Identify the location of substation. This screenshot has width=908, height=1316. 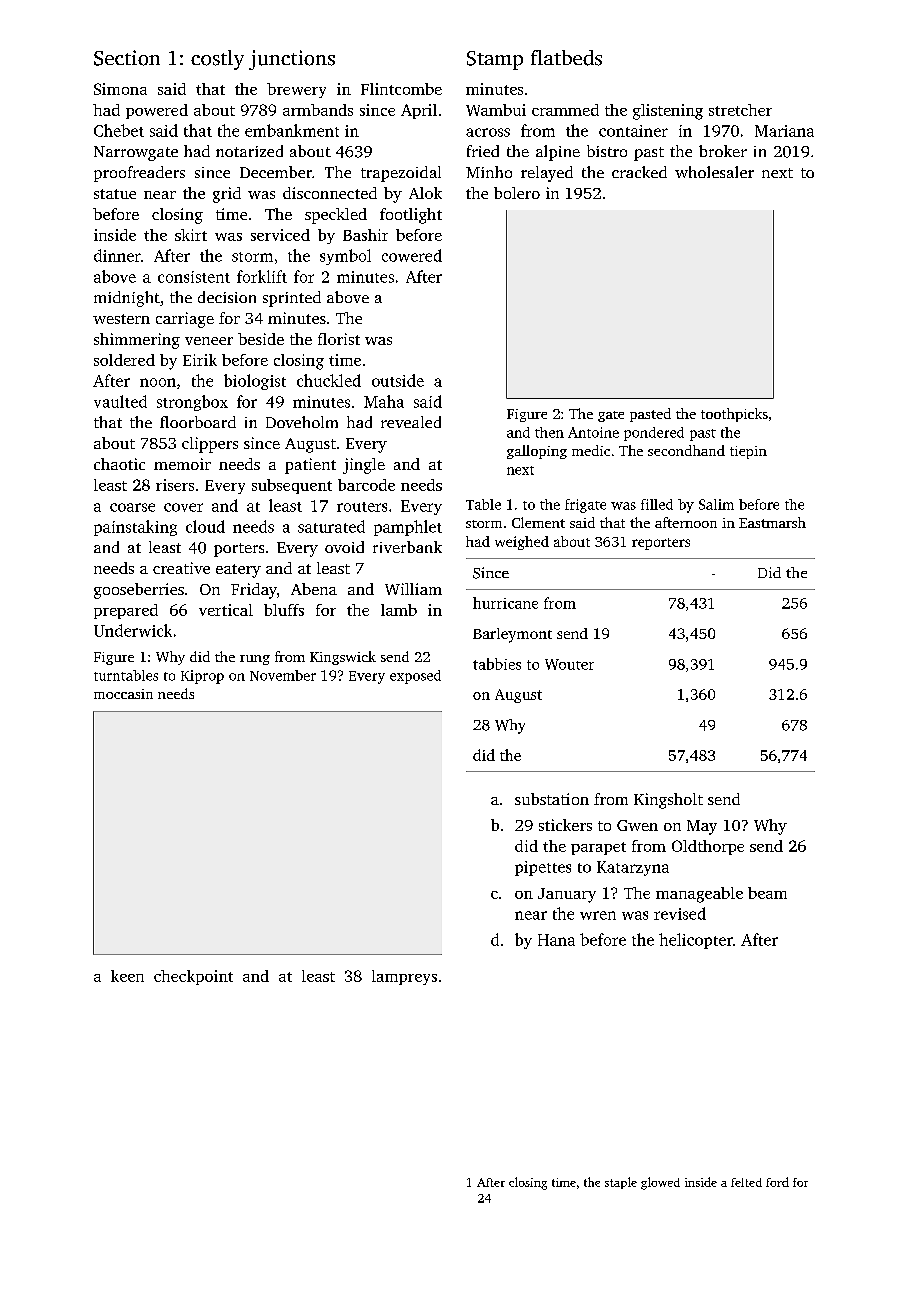
(552, 799).
